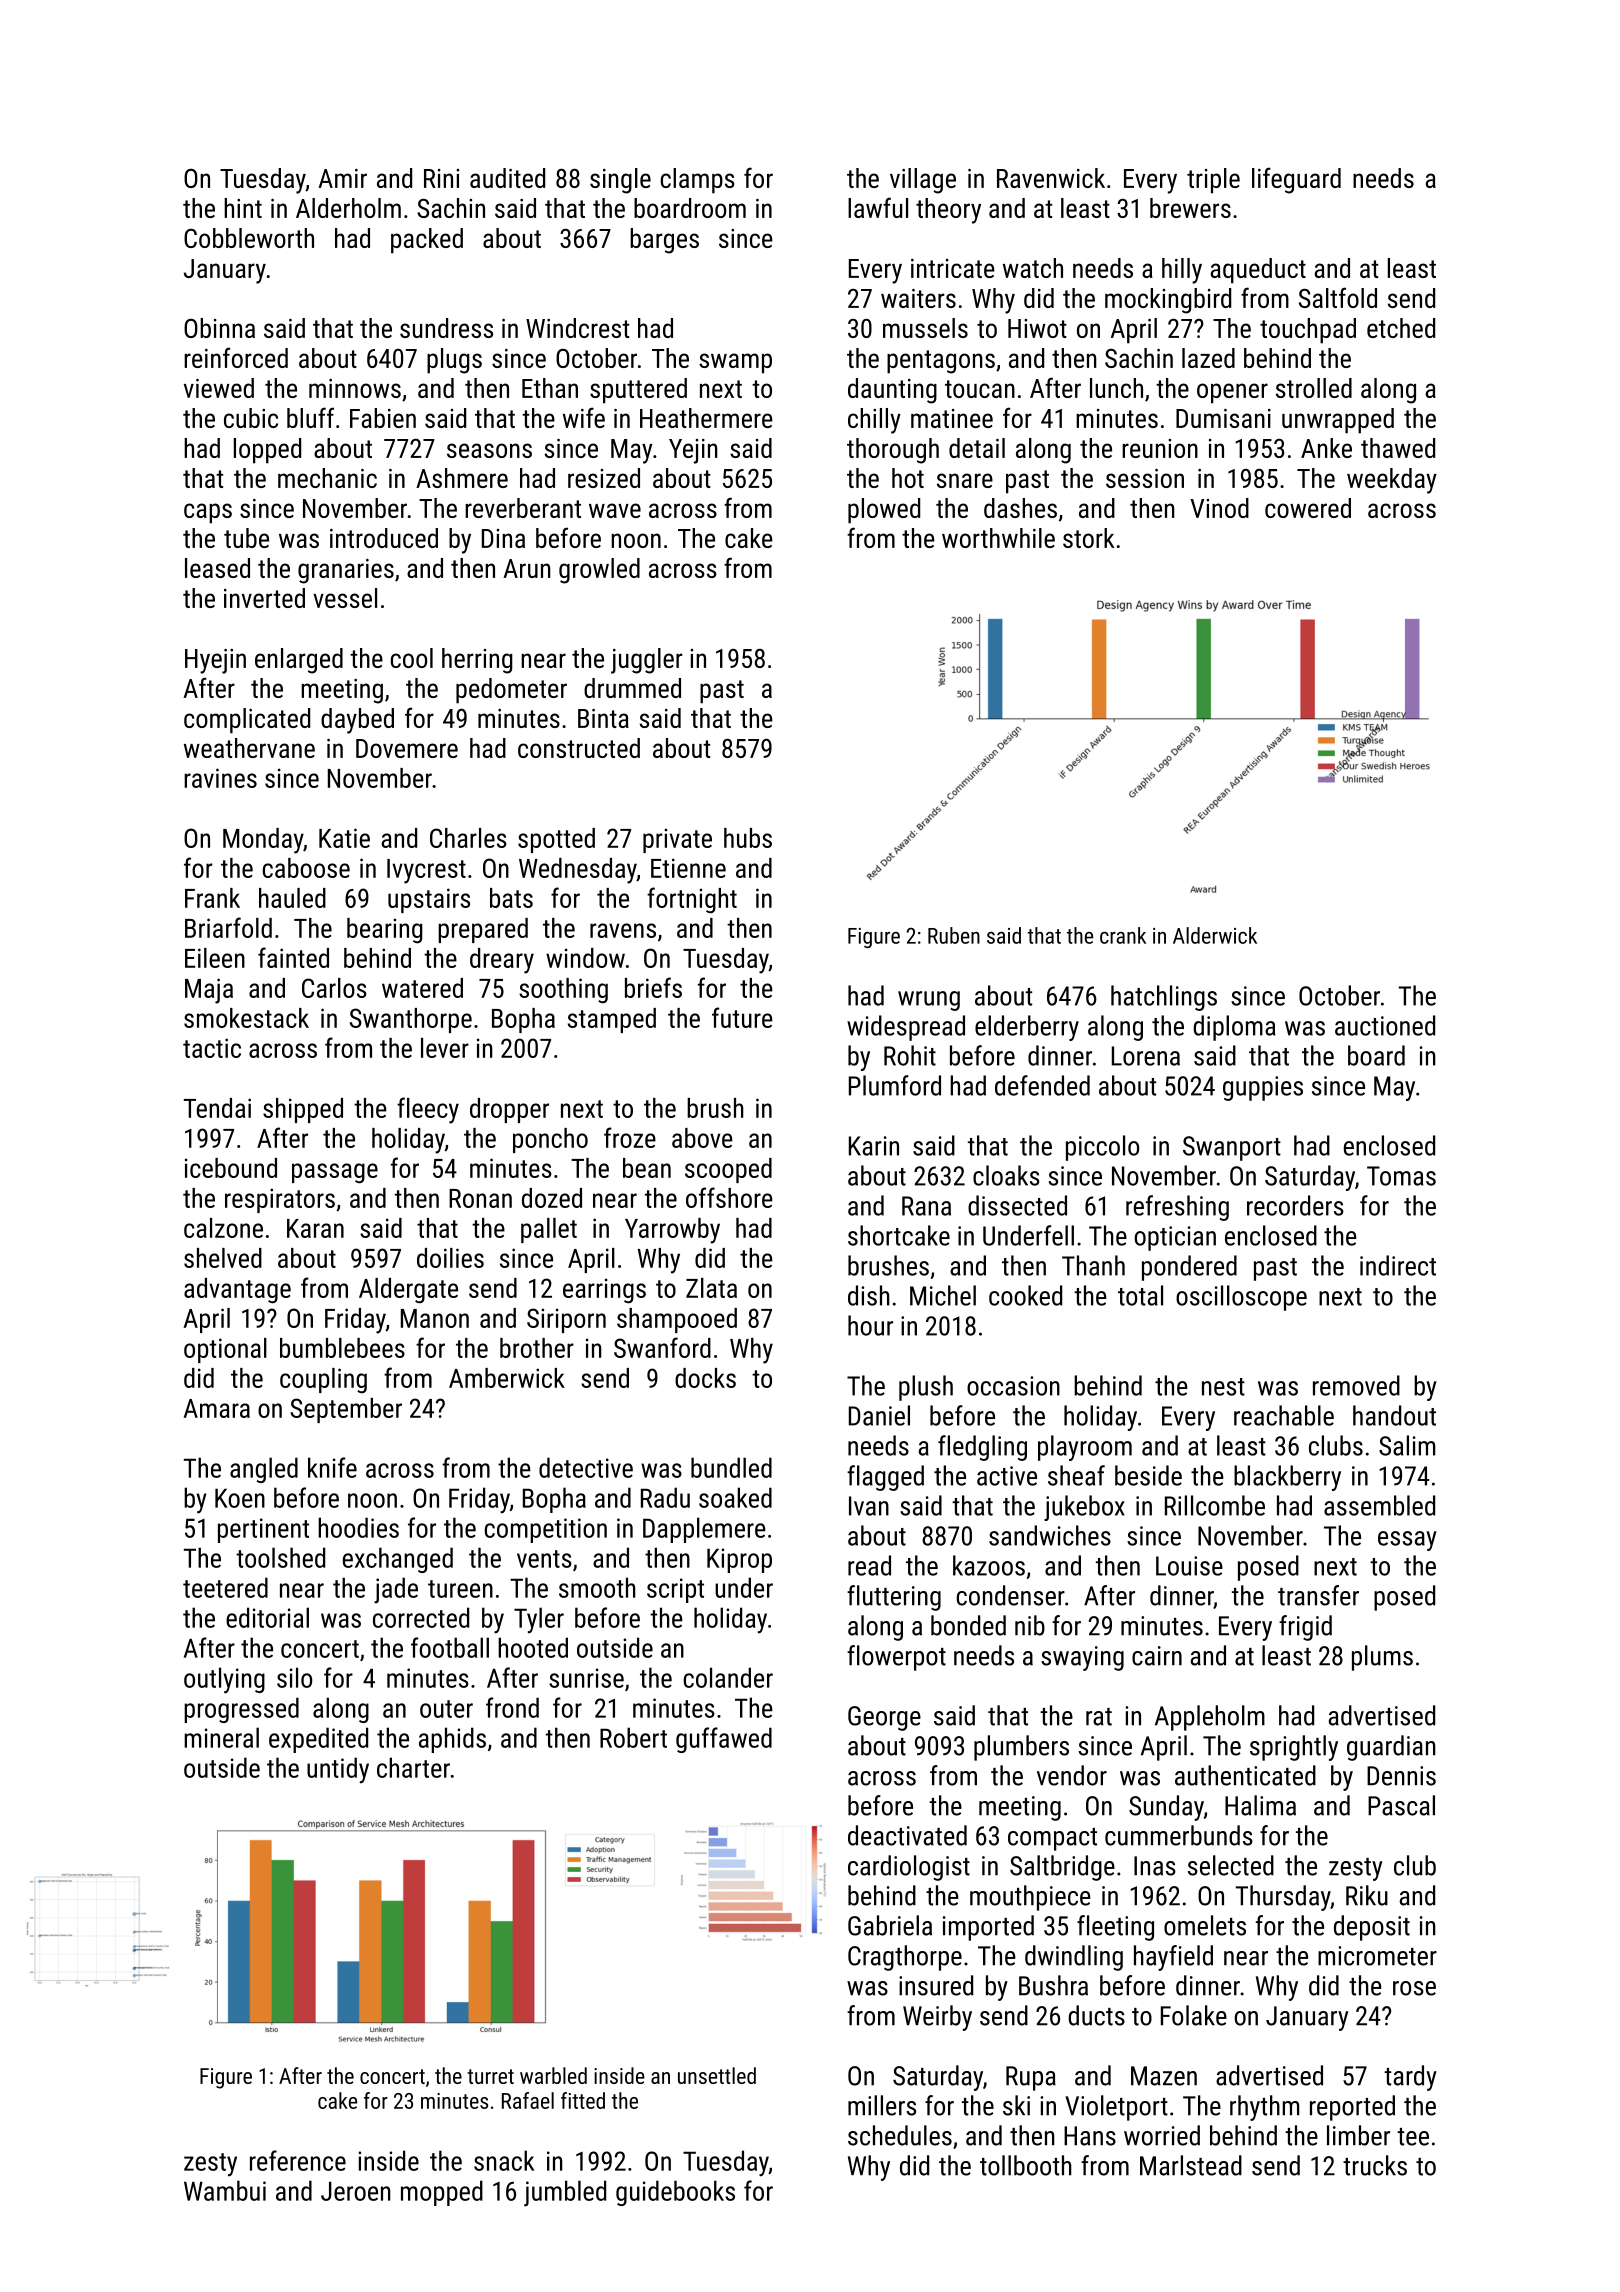  What do you see at coordinates (900, 2135) in the screenshot?
I see `schedules` at bounding box center [900, 2135].
